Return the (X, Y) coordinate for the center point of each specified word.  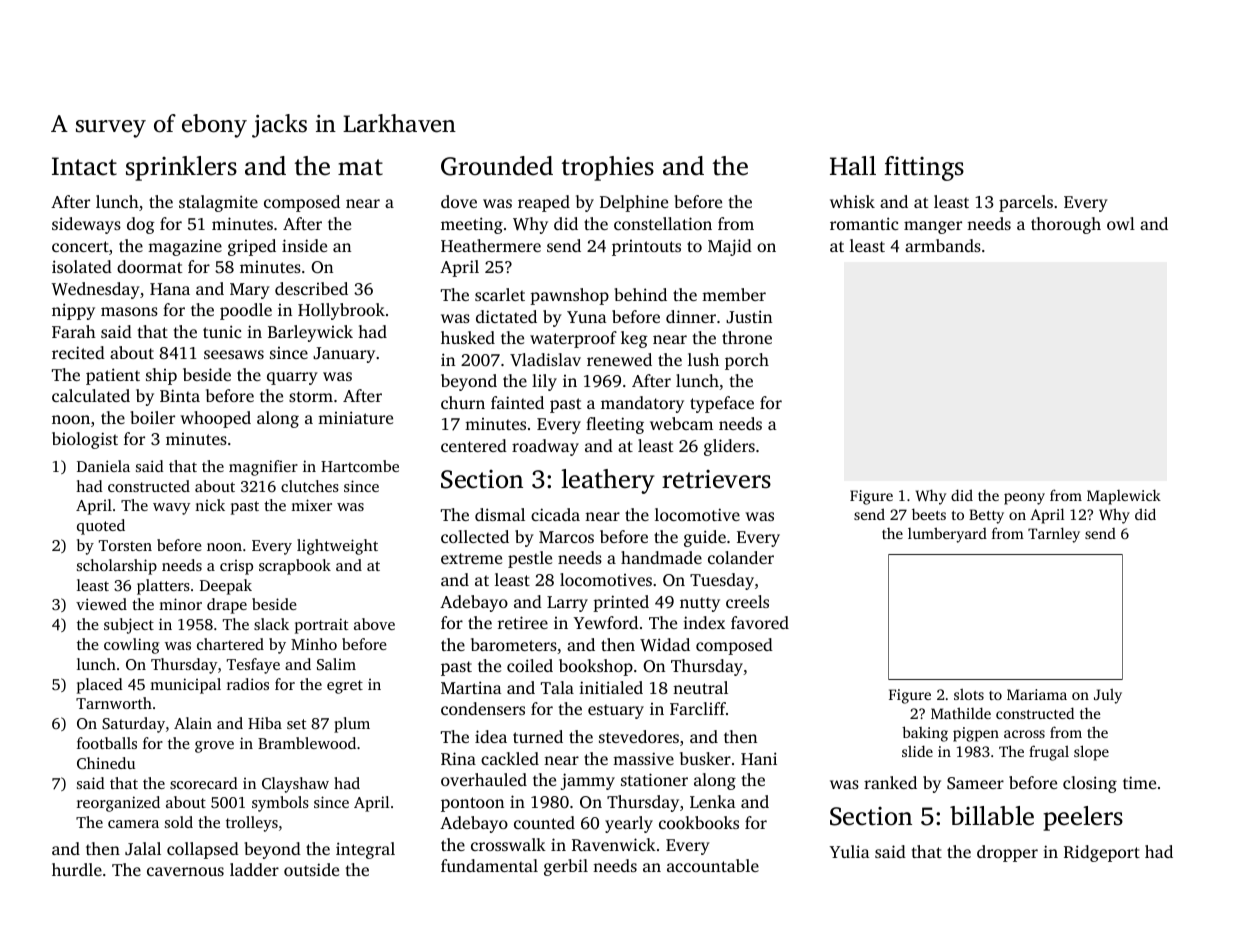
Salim (336, 664)
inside (304, 245)
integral (365, 850)
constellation (663, 223)
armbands (943, 245)
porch (747, 361)
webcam (681, 423)
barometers (514, 644)
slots (969, 694)
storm (311, 396)
